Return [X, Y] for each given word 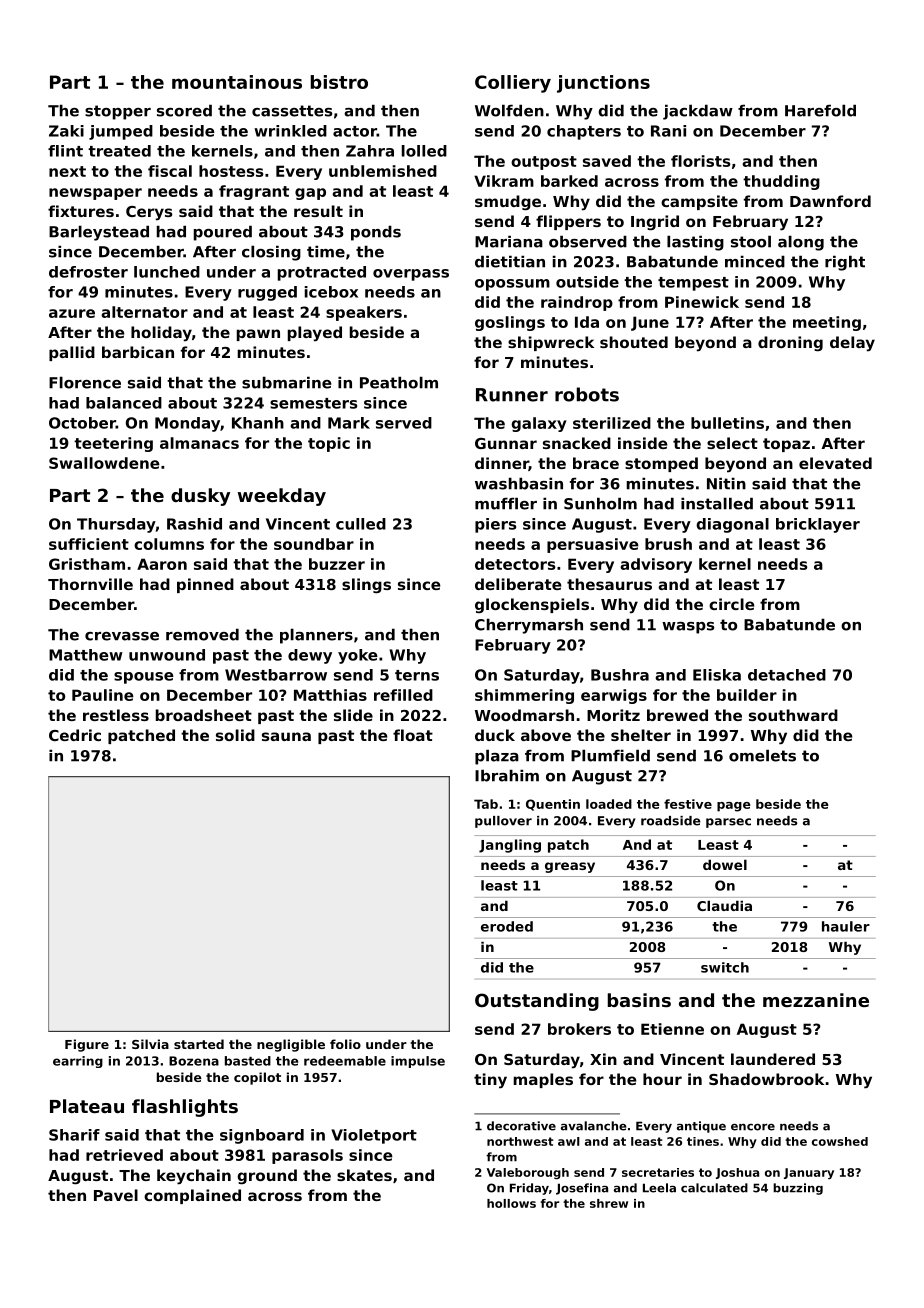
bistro [339, 82]
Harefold [820, 110]
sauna [286, 736]
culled [361, 524]
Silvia [150, 1044]
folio [345, 1044]
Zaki [66, 131]
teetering [113, 444]
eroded [507, 926]
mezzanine [816, 1000]
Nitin [726, 483]
